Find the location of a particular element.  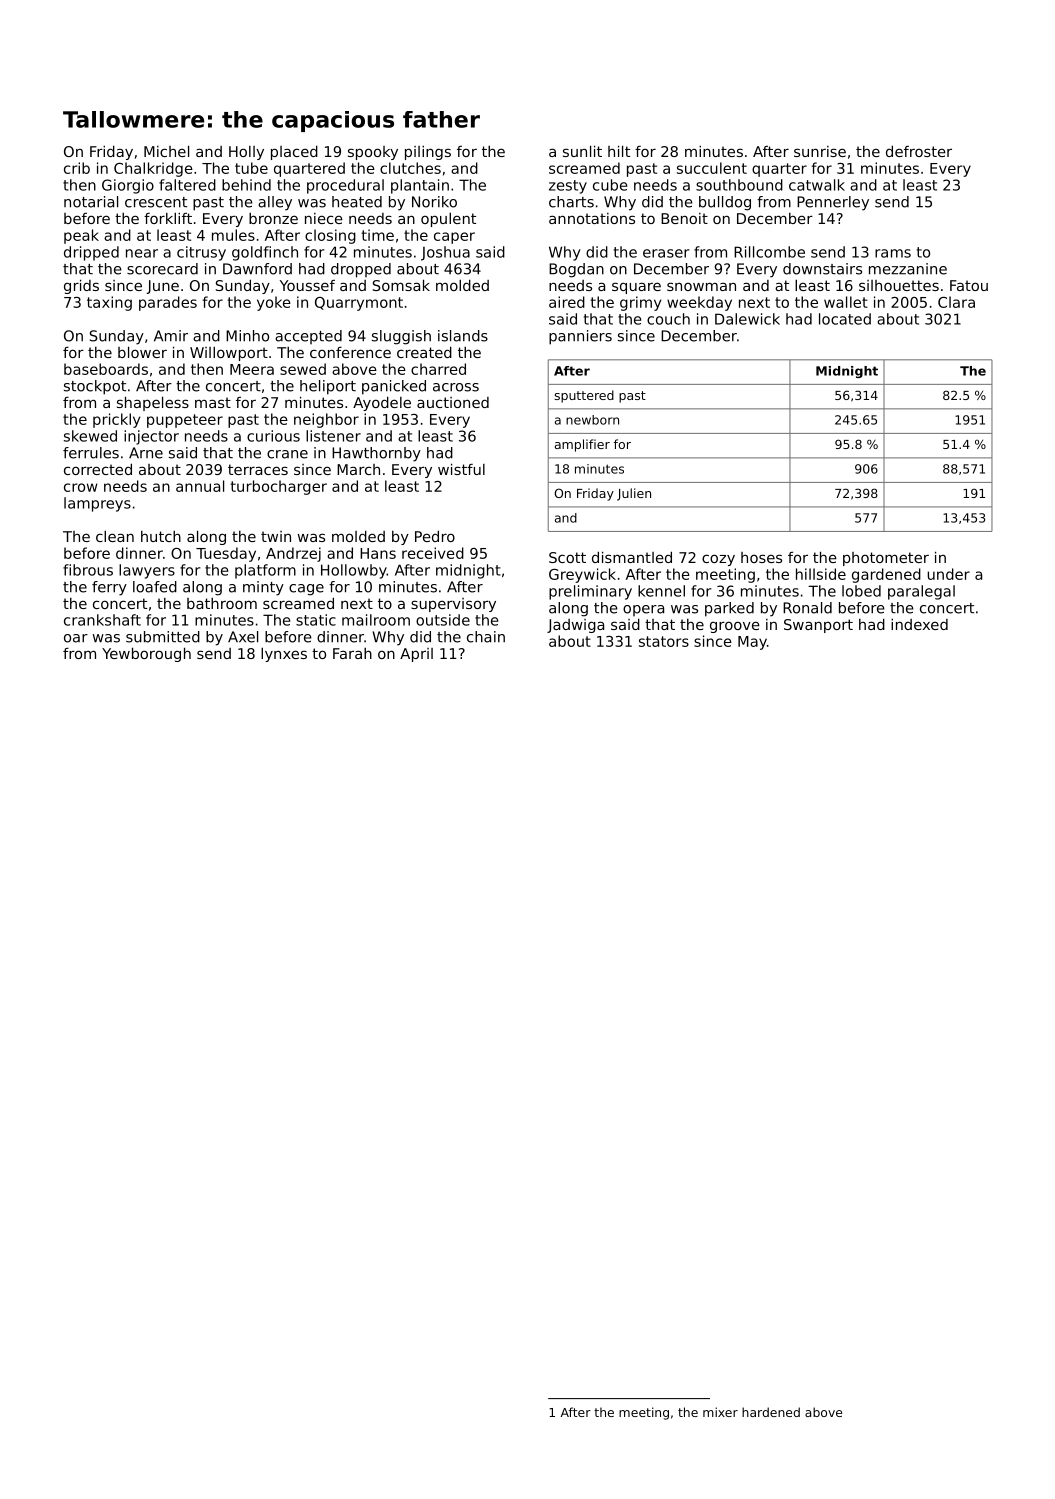

defroster is located at coordinates (919, 151).
